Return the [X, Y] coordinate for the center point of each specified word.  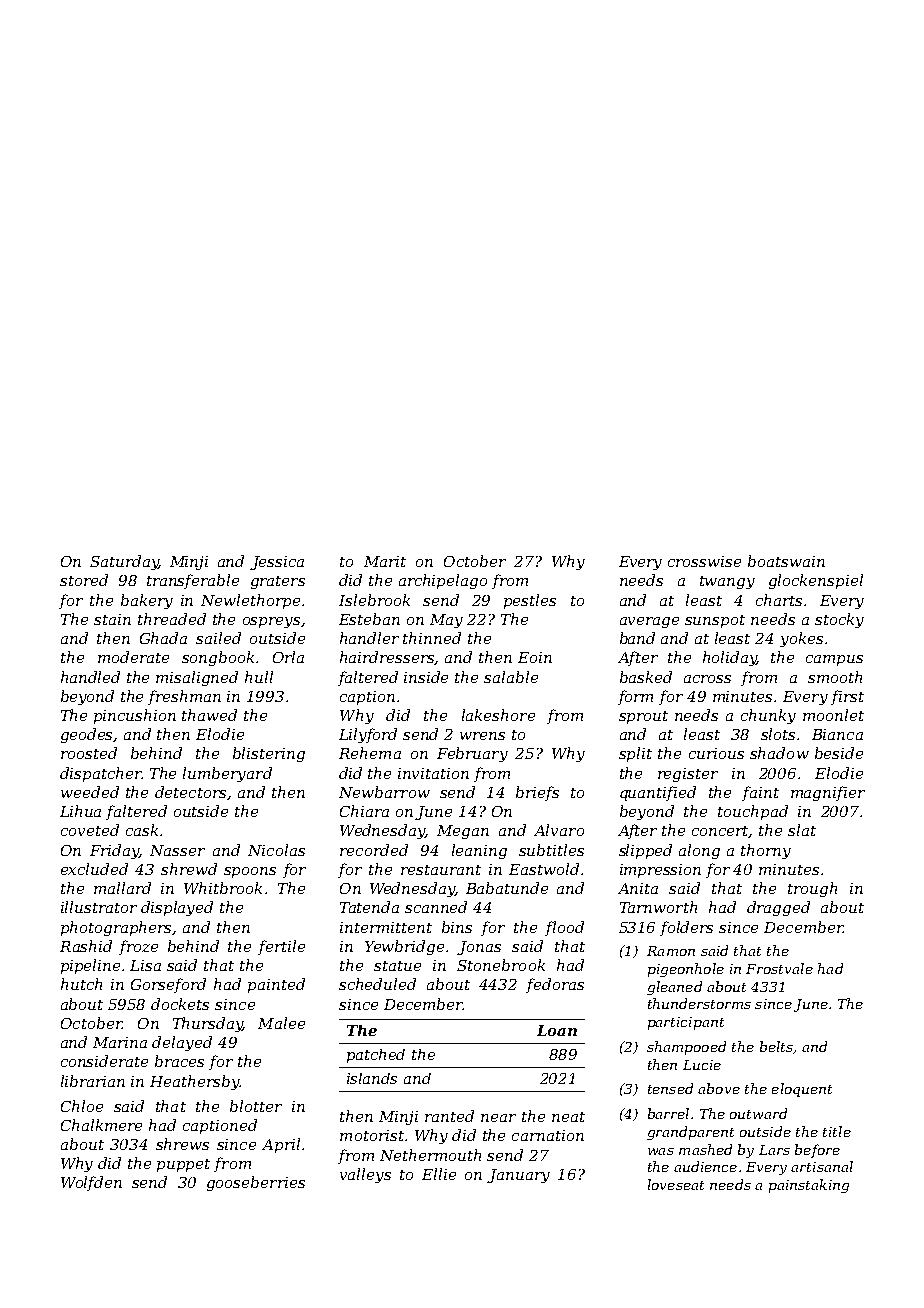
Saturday [124, 562]
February [472, 754]
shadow [779, 753]
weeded [90, 792]
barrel [668, 1113]
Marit [385, 561]
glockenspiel [816, 581]
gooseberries [256, 1183]
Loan [557, 1030]
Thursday [208, 1024]
